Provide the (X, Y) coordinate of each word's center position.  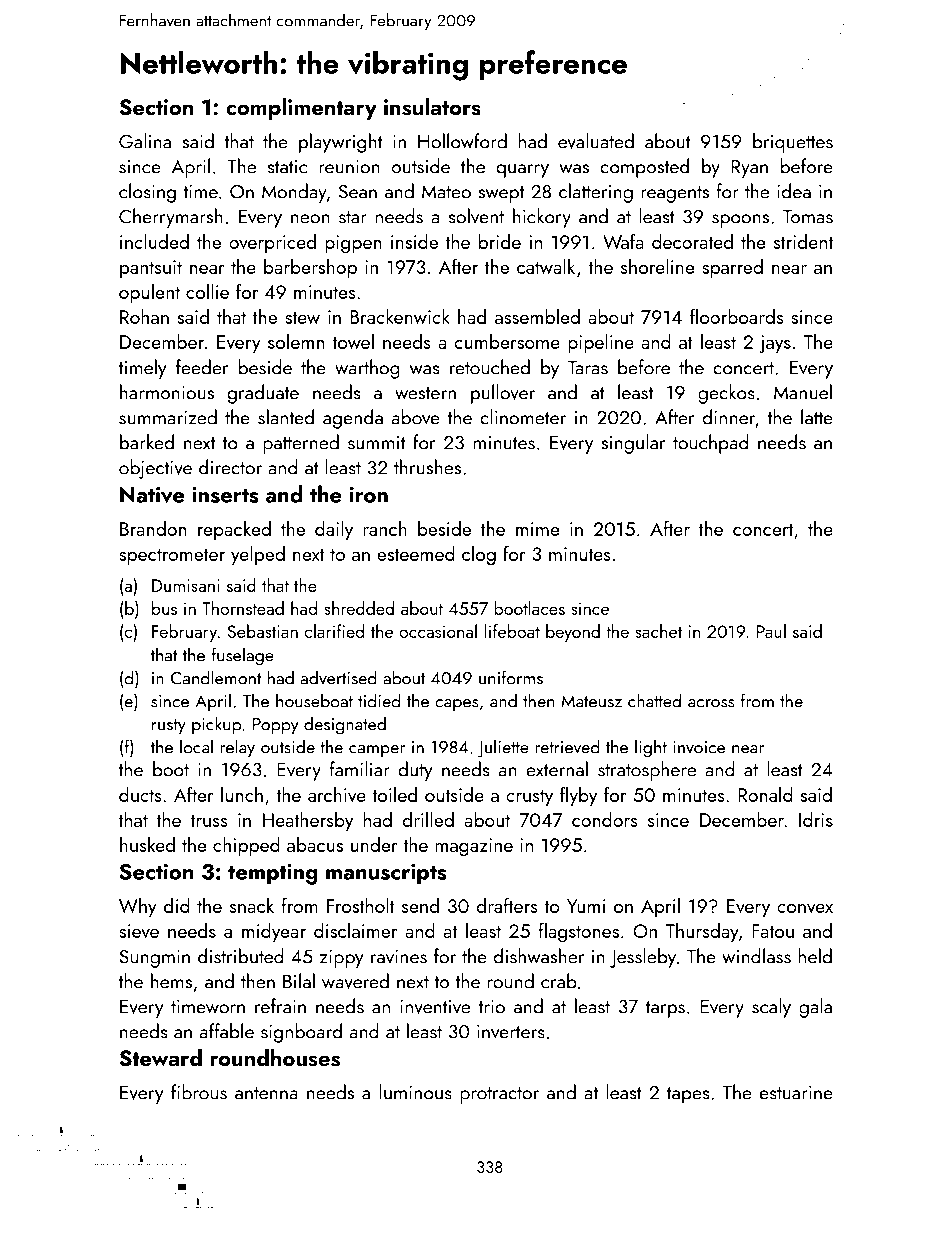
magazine (474, 847)
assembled (537, 316)
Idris (816, 819)
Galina (145, 141)
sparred (732, 268)
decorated (692, 241)
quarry (522, 171)
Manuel (803, 392)
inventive (435, 1007)
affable (227, 1031)
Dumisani (186, 585)
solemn (296, 341)
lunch (242, 794)
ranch (385, 528)
